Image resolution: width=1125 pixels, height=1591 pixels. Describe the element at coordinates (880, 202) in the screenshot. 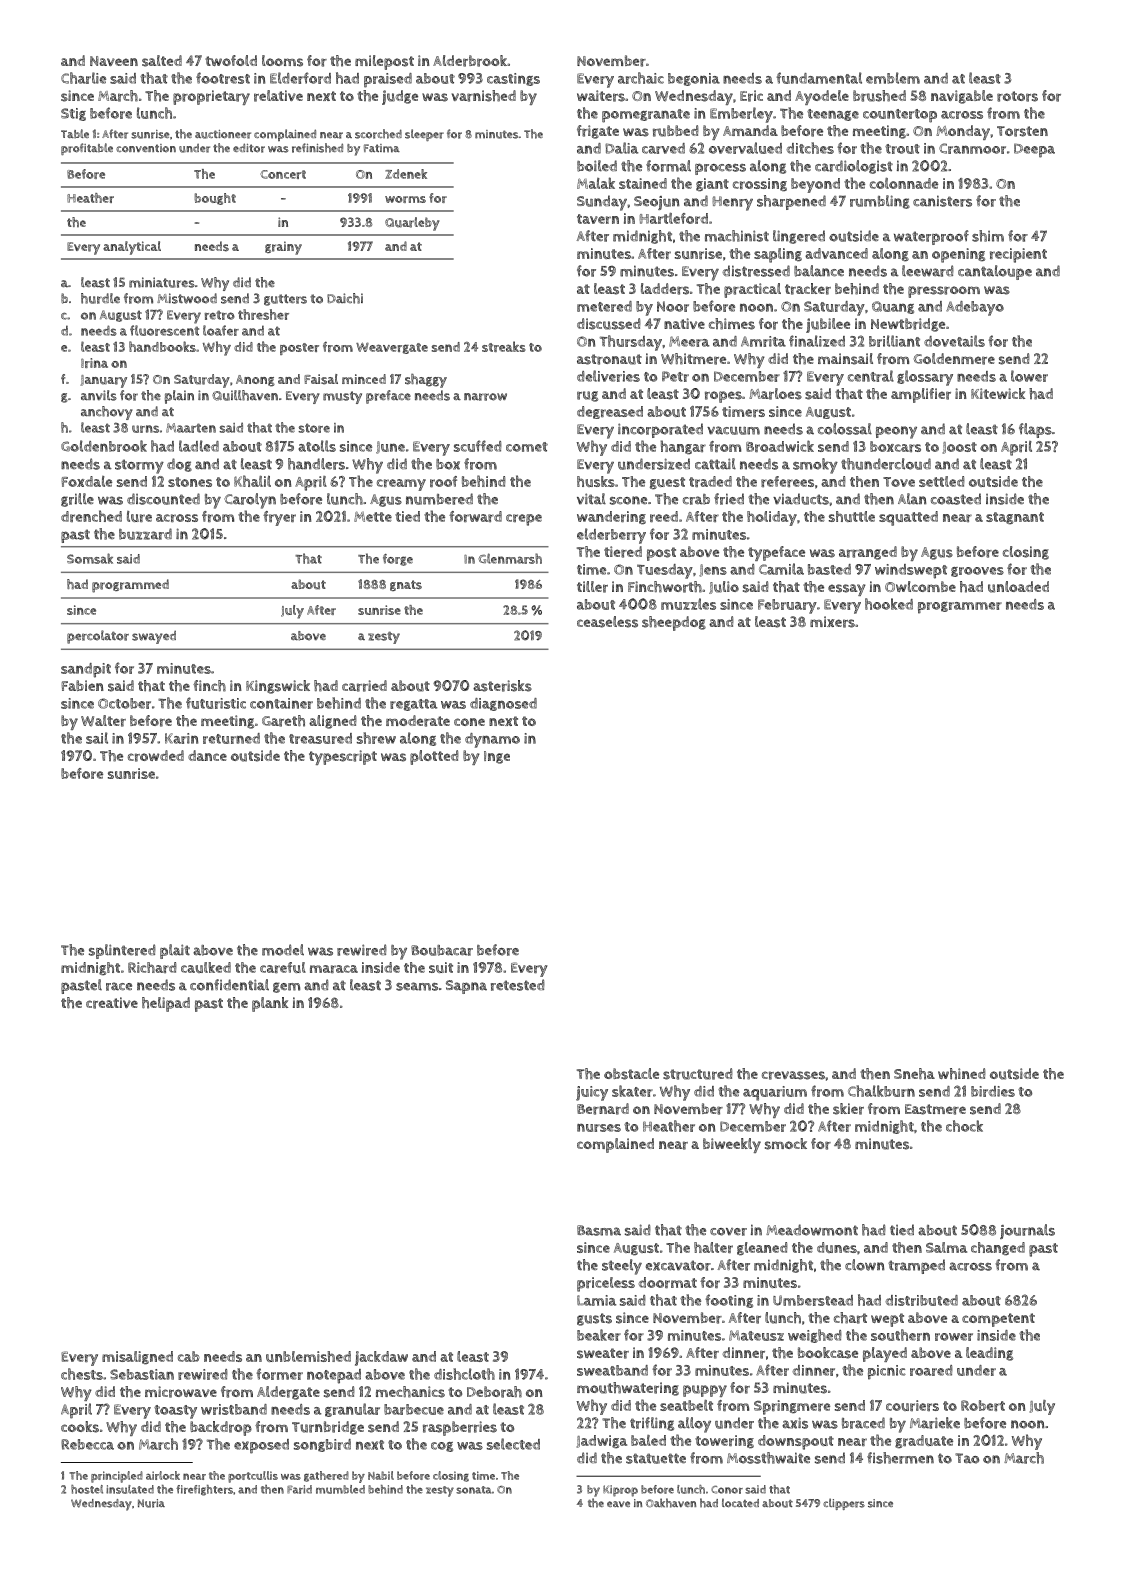

I see `rumbling` at that location.
